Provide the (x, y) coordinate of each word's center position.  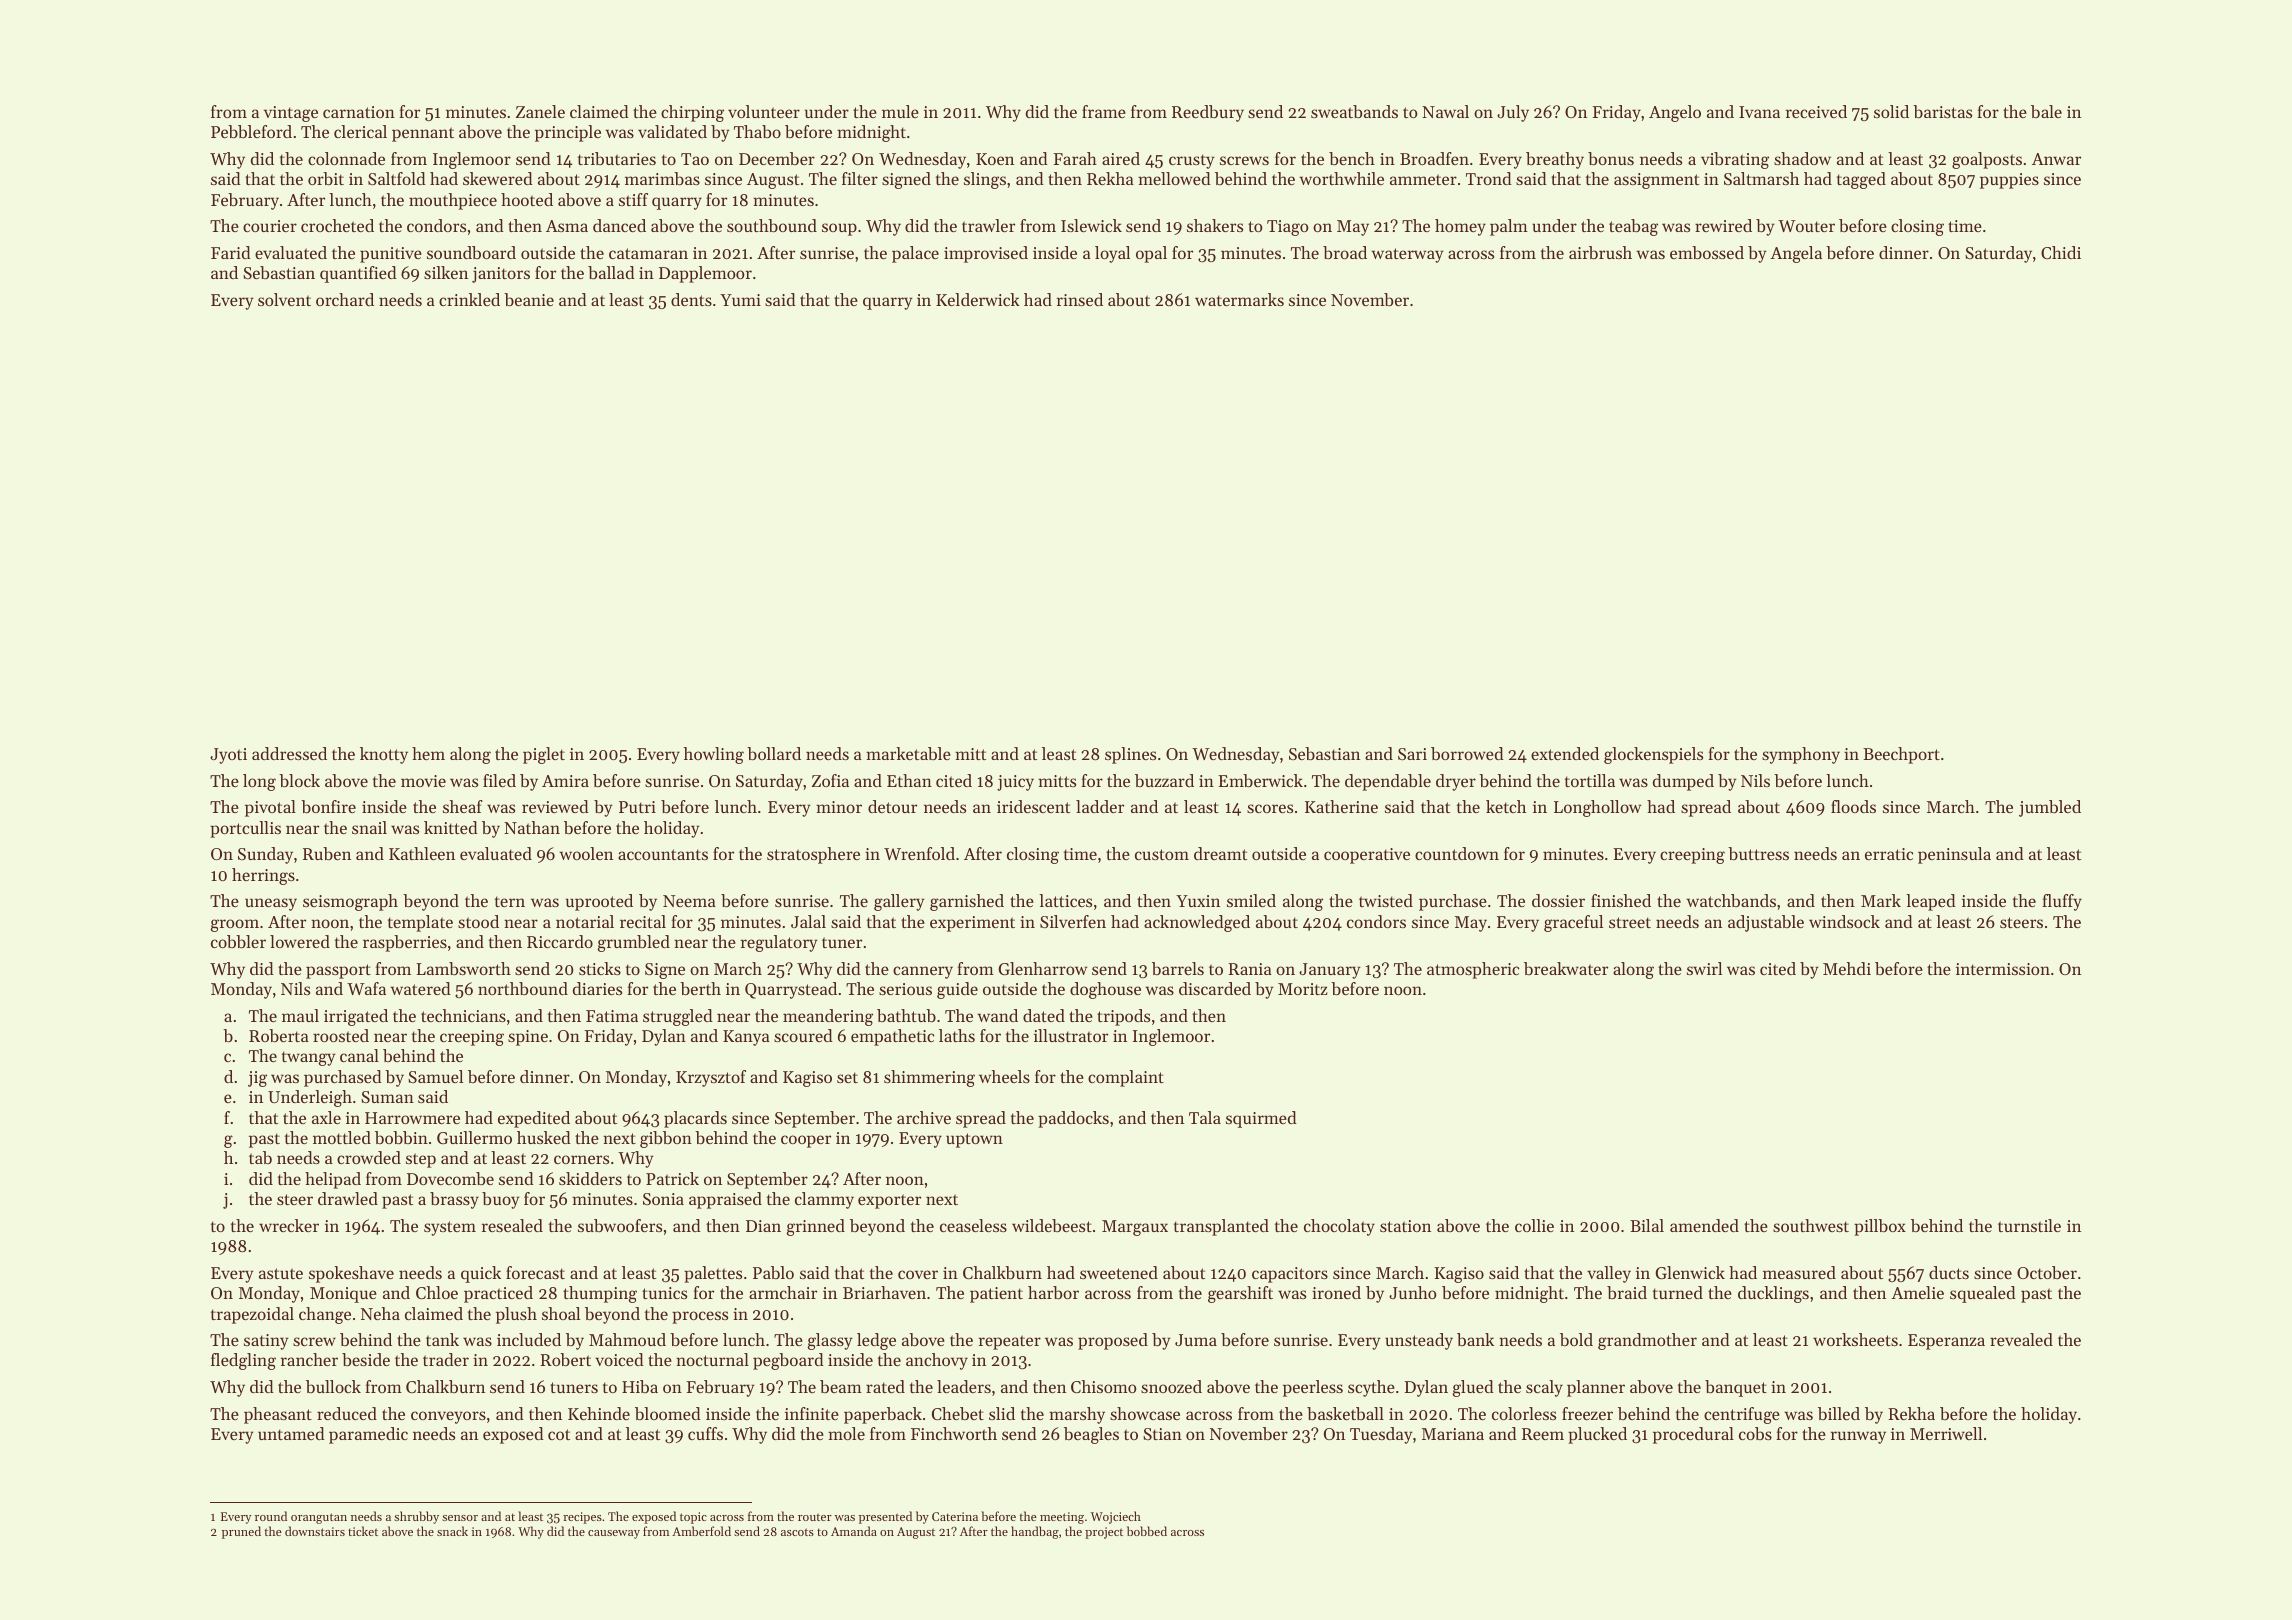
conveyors (448, 1417)
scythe (1371, 1388)
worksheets (1855, 1339)
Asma (567, 226)
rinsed (1080, 299)
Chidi (2061, 252)
